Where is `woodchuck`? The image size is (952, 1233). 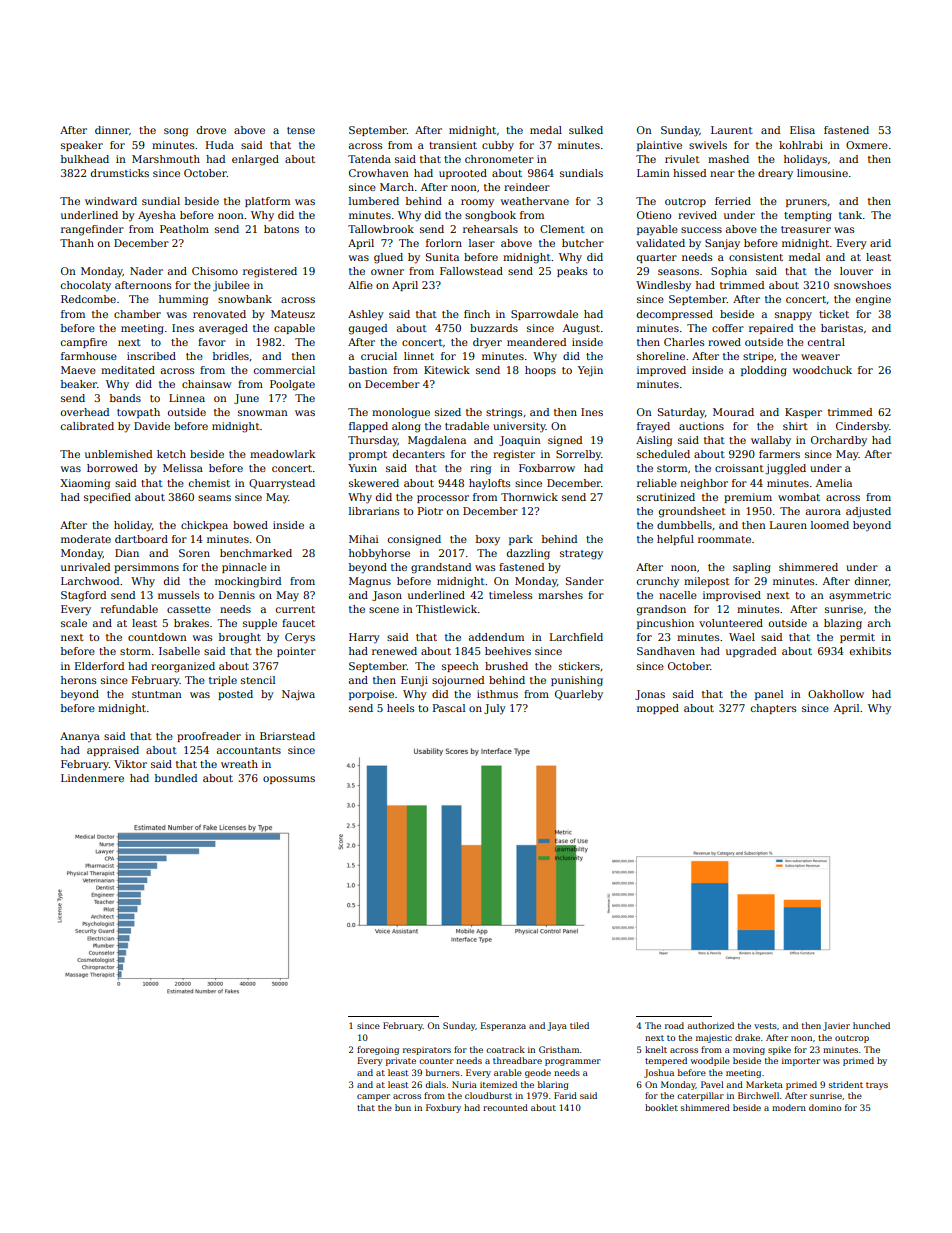
woodchuck is located at coordinates (822, 370).
